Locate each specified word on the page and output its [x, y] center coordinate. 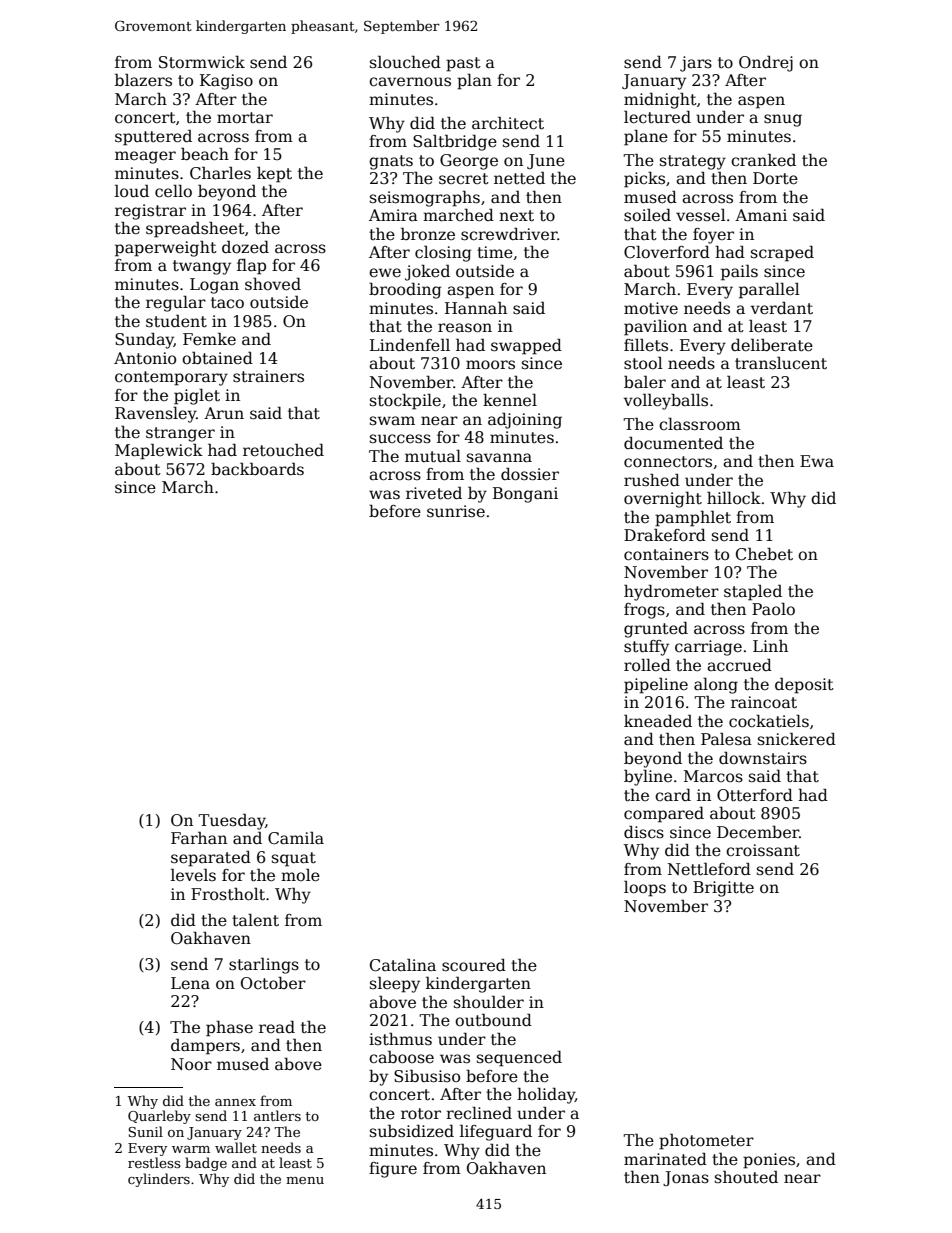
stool [643, 362]
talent [255, 920]
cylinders [159, 1180]
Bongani [525, 495]
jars [696, 64]
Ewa [817, 461]
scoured [474, 965]
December [758, 832]
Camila [296, 838]
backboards [257, 469]
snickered [797, 738]
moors [490, 365]
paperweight [166, 248]
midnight [660, 100]
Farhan [199, 838]
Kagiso [226, 82]
